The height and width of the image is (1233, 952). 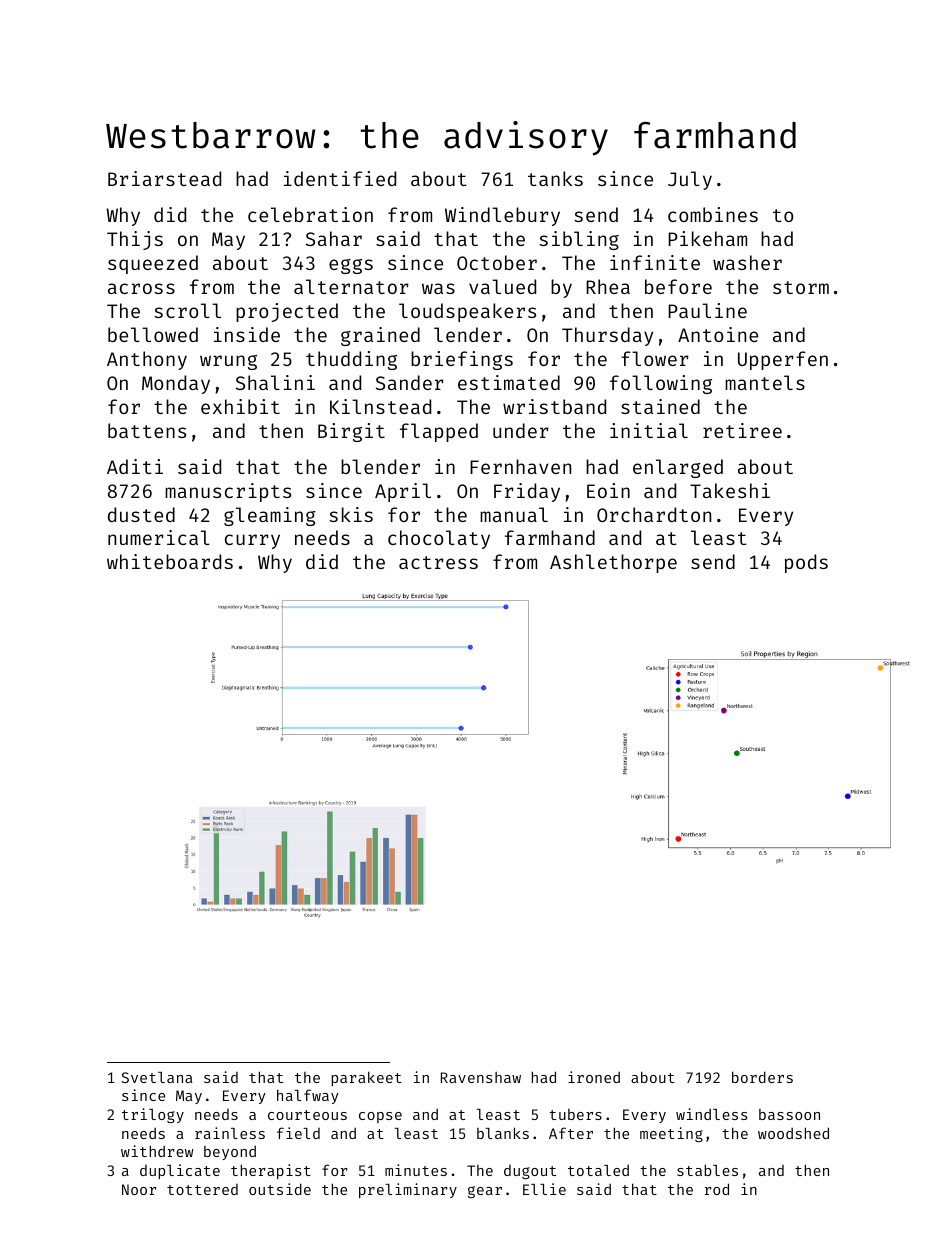 What do you see at coordinates (252, 541) in the image?
I see `curry` at bounding box center [252, 541].
